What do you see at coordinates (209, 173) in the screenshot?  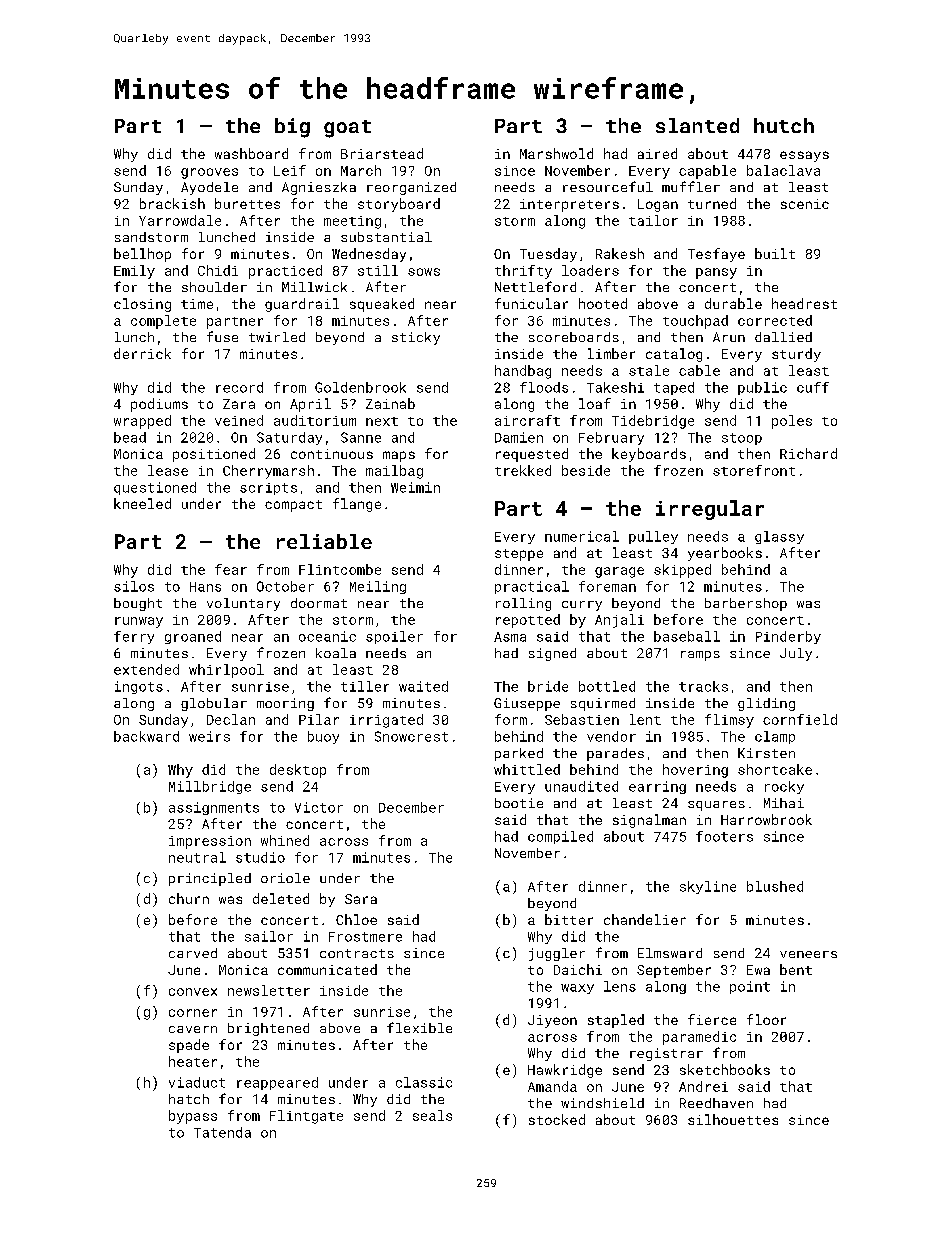 I see `grooves` at bounding box center [209, 173].
